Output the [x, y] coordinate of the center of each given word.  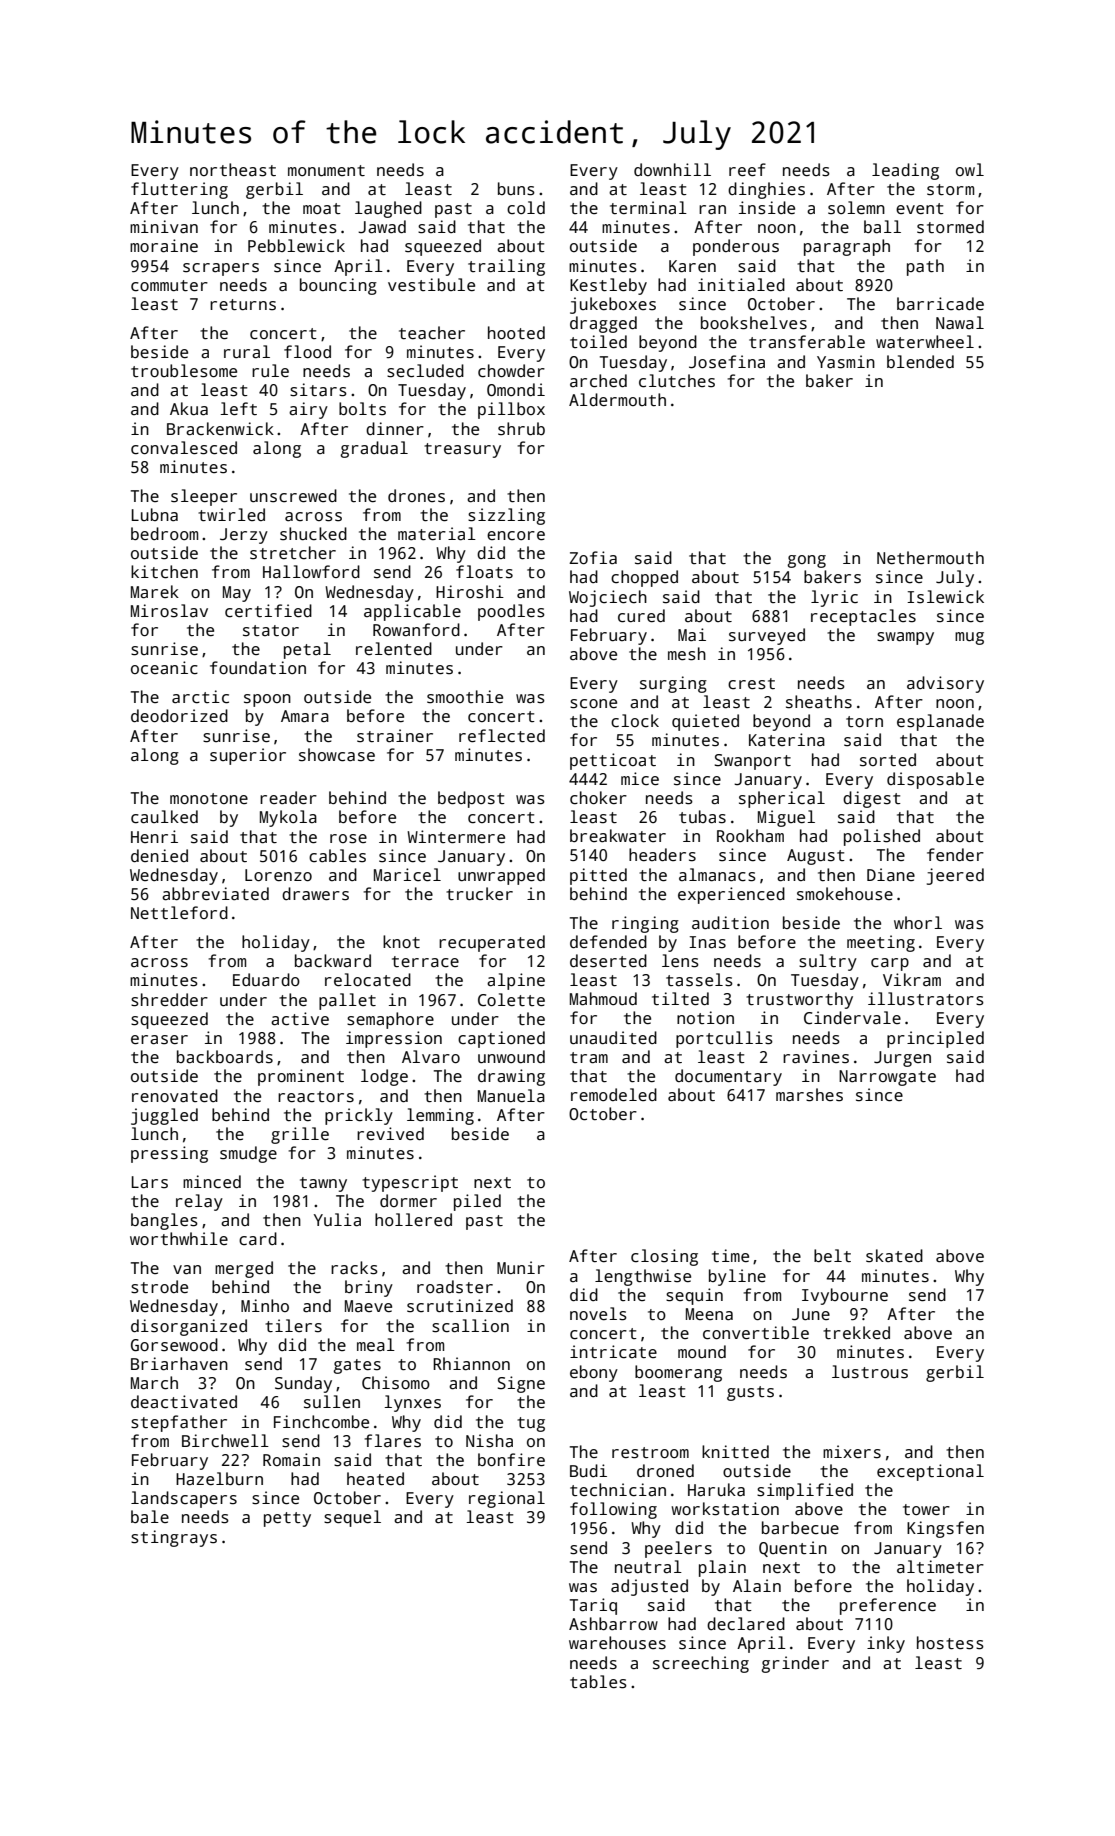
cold [526, 208]
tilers [293, 1326]
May [237, 594]
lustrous [870, 1372]
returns [243, 305]
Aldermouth [617, 399]
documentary [728, 1077]
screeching [701, 1664]
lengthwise [643, 1277]
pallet [347, 1001]
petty [287, 1519]
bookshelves [754, 323]
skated [894, 1256]
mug [969, 638]
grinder [795, 1664]
